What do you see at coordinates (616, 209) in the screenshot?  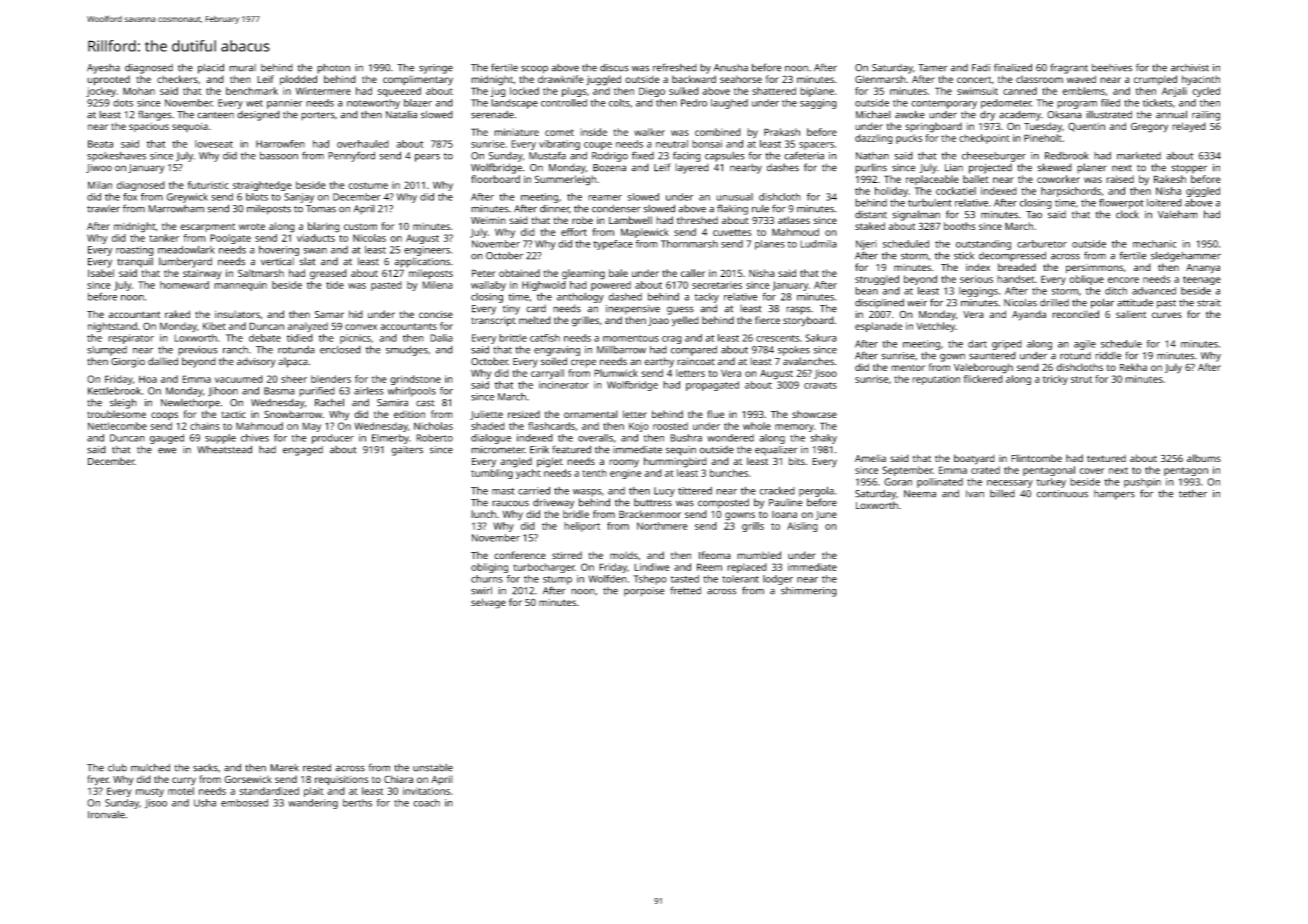 I see `condenser` at bounding box center [616, 209].
